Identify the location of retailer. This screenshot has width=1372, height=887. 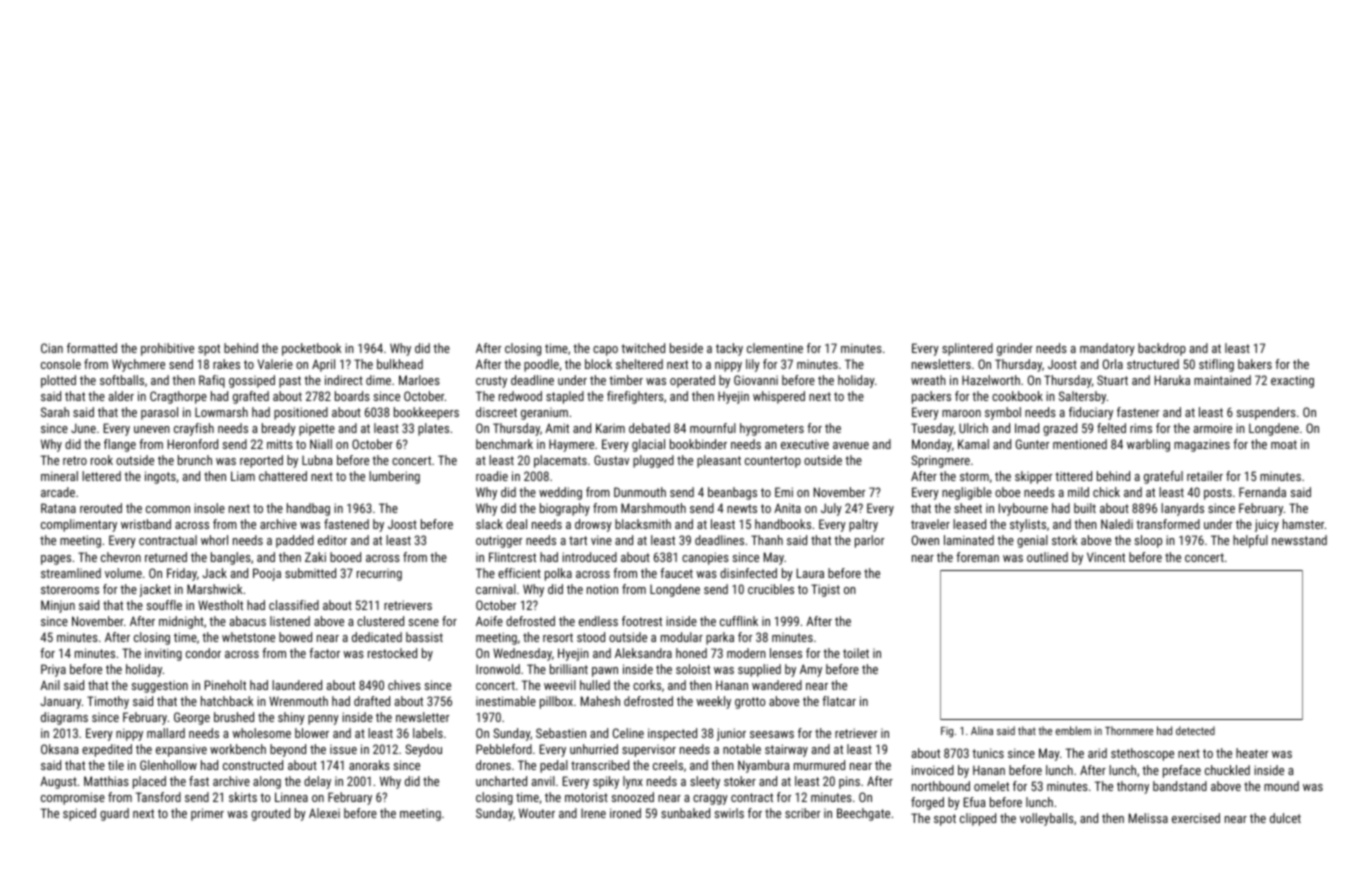
(1205, 476).
